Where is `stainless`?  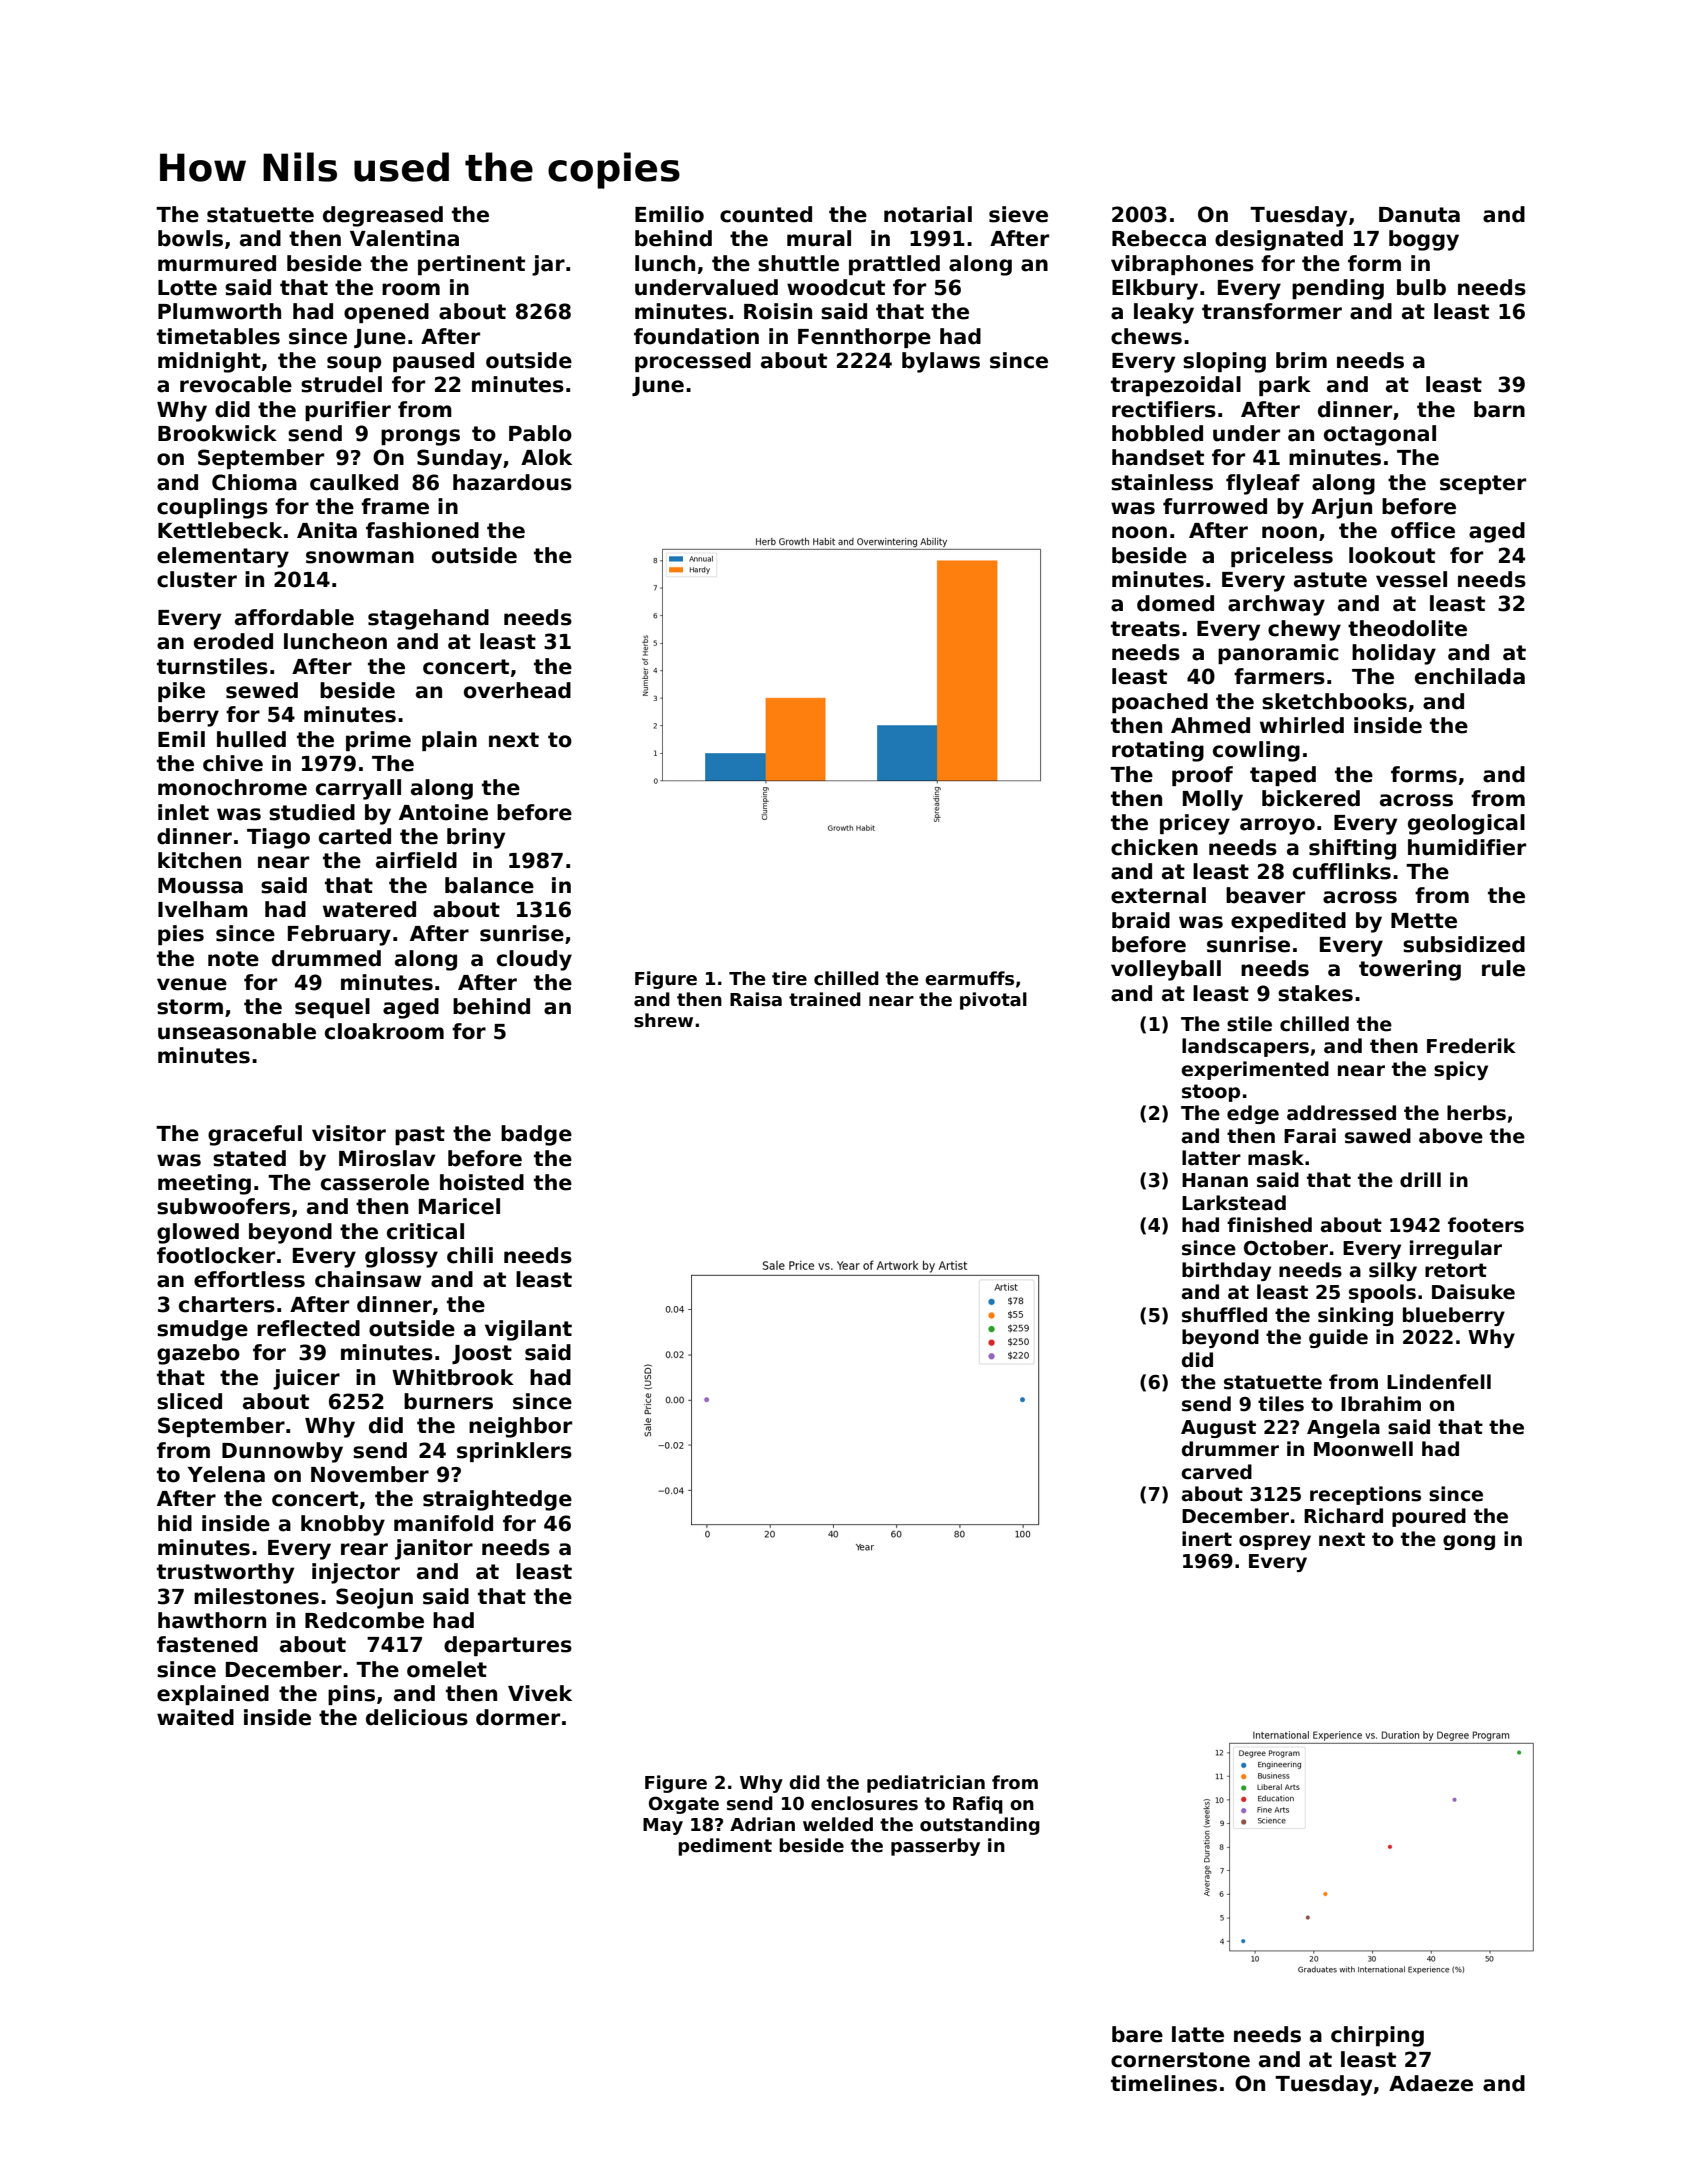 stainless is located at coordinates (1162, 482).
